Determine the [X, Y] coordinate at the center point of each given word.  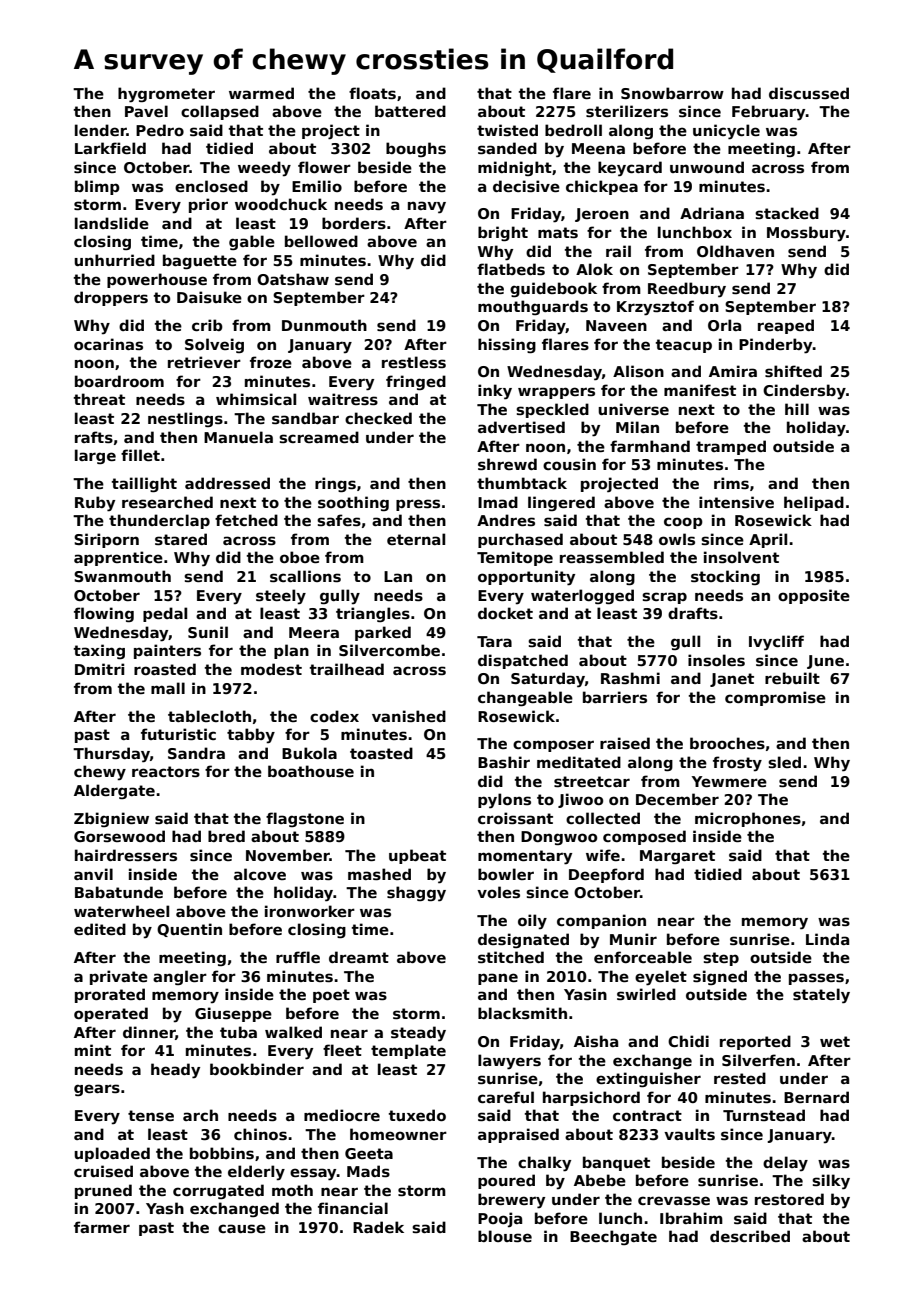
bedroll [573, 130]
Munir [633, 939]
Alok [594, 269]
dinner [149, 1032]
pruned [103, 1191]
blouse [505, 1236]
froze [271, 362]
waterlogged [582, 596]
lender [101, 130]
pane [498, 979]
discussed [809, 93]
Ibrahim [691, 1218]
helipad [814, 503]
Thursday [111, 755]
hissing [507, 345]
